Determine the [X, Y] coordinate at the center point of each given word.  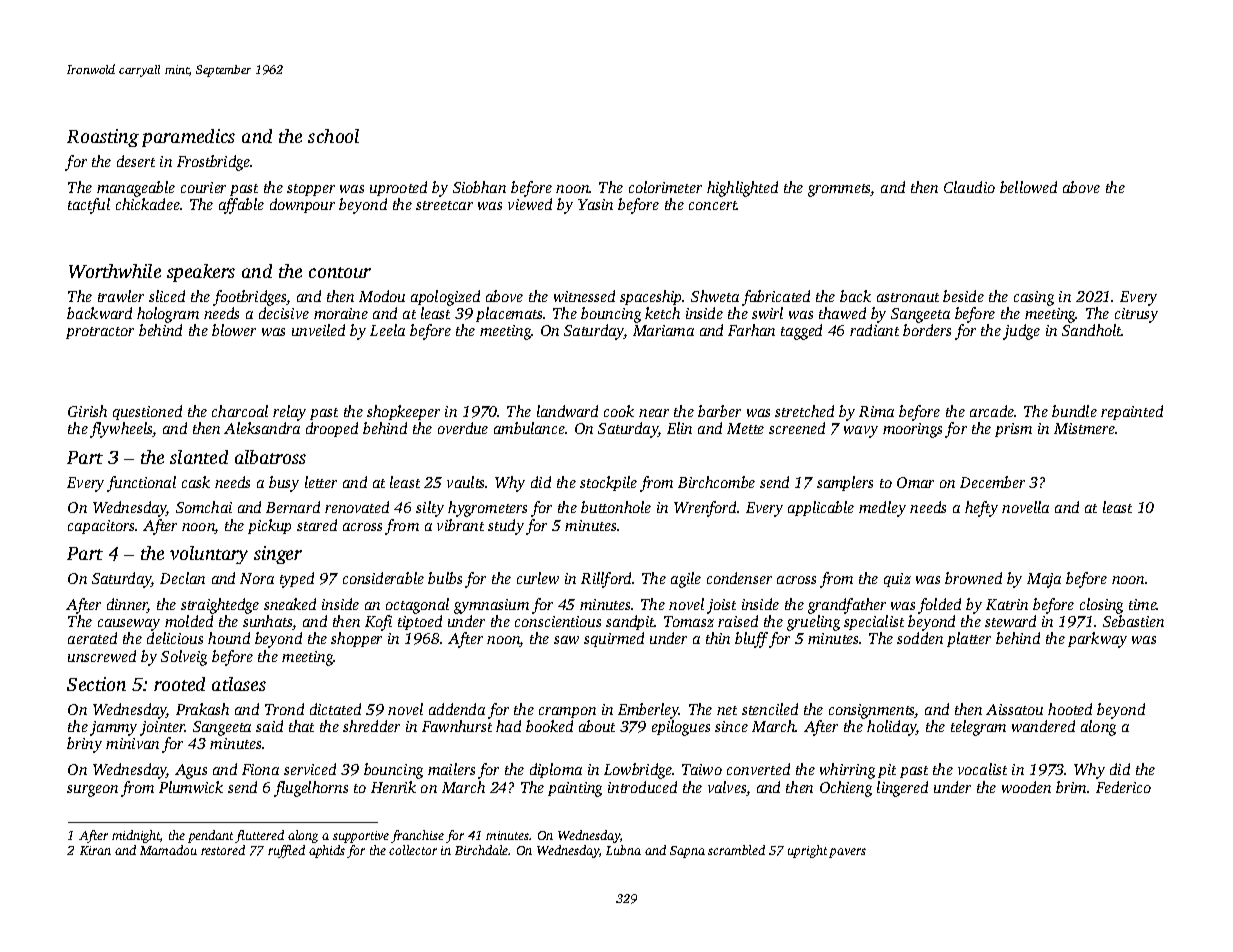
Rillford [607, 580]
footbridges [250, 298]
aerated [92, 638]
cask [196, 482]
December [992, 482]
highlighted [742, 189]
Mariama [663, 330]
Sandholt [1092, 330]
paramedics [188, 138]
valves [727, 787]
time [1143, 604]
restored [223, 850]
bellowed [1028, 187]
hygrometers [487, 509]
